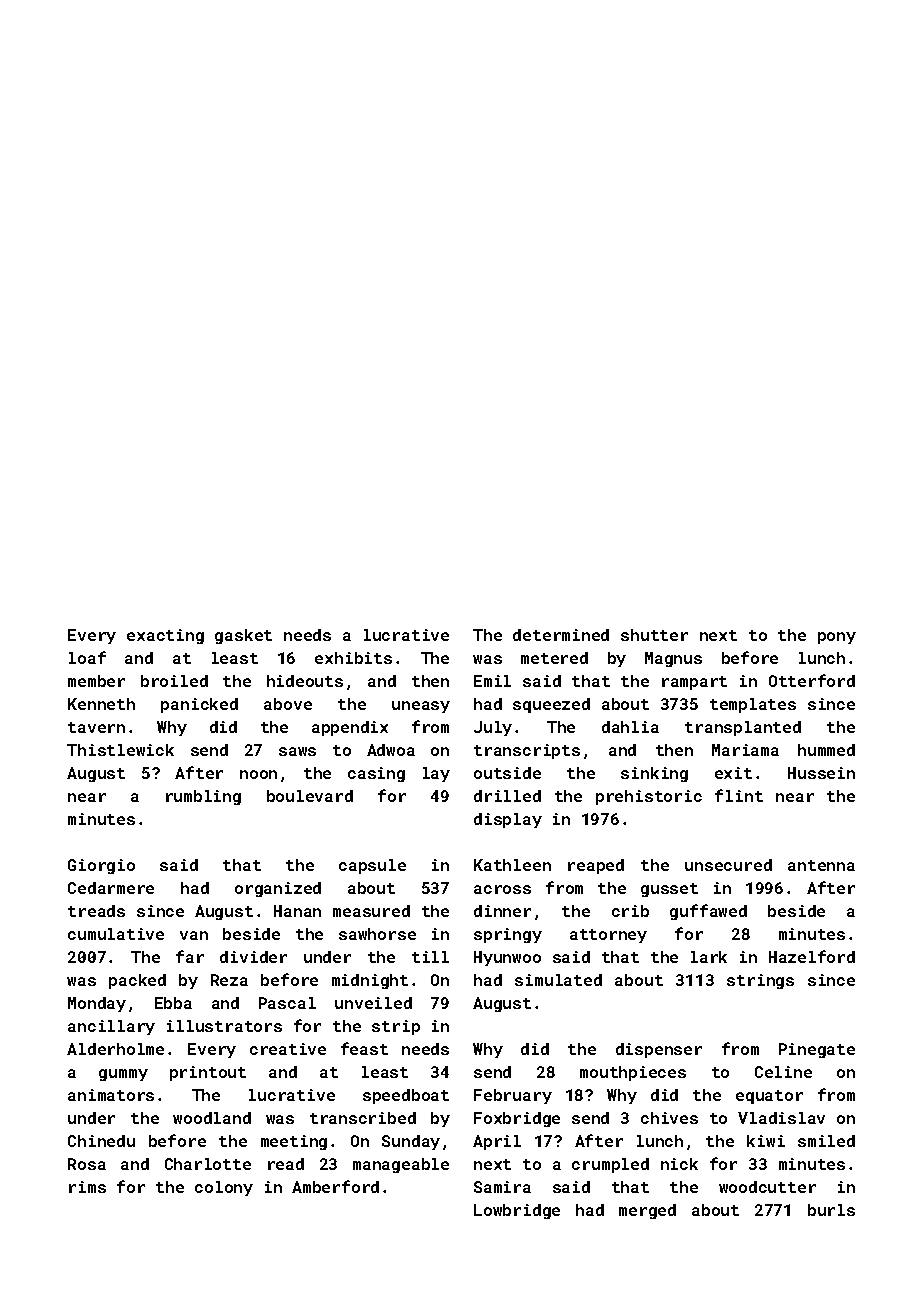  I want to click on determined, so click(561, 635).
